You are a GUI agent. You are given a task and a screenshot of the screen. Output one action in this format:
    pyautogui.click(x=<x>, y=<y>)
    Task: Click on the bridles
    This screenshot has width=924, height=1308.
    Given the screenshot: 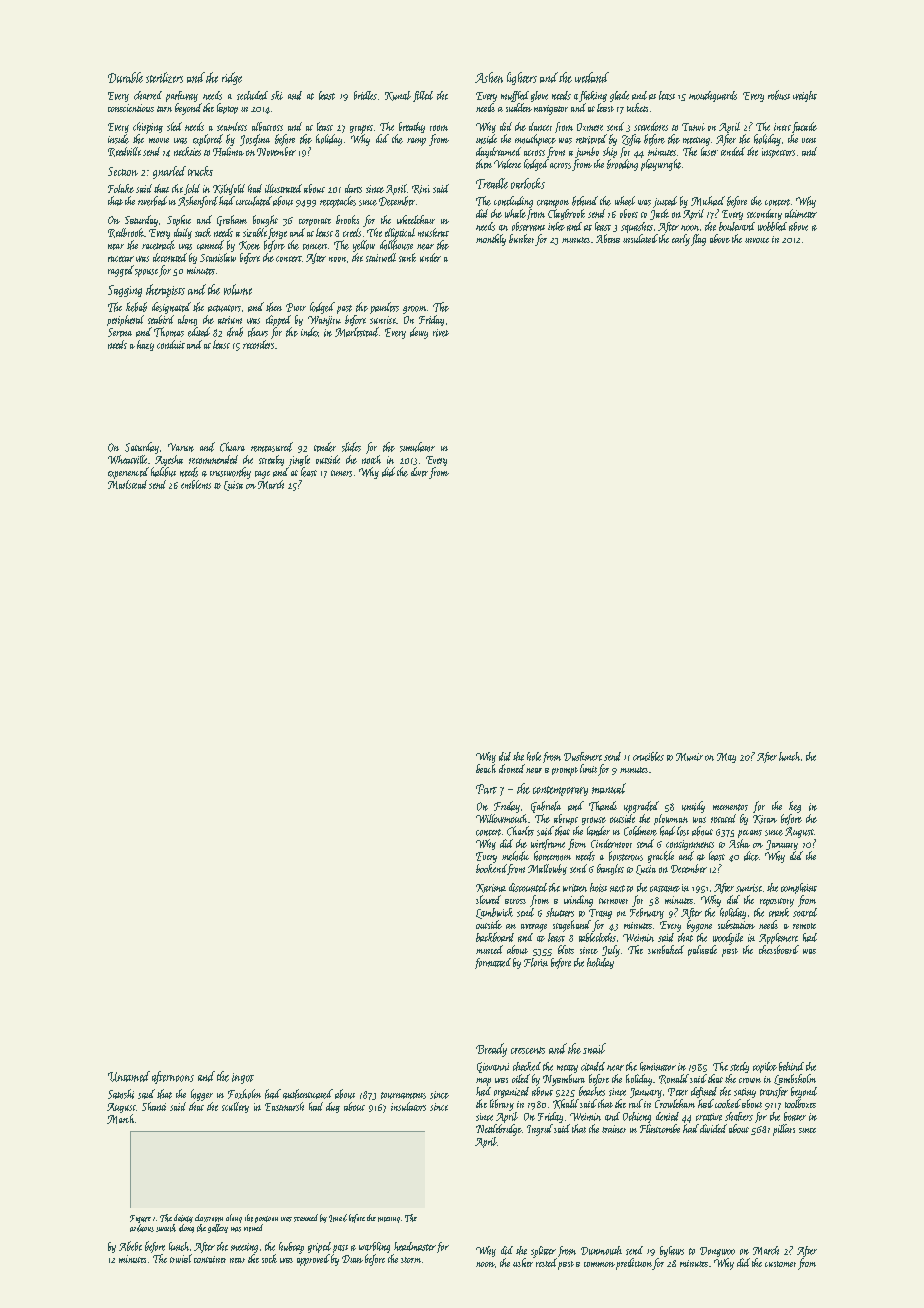 What is the action you would take?
    pyautogui.click(x=365, y=95)
